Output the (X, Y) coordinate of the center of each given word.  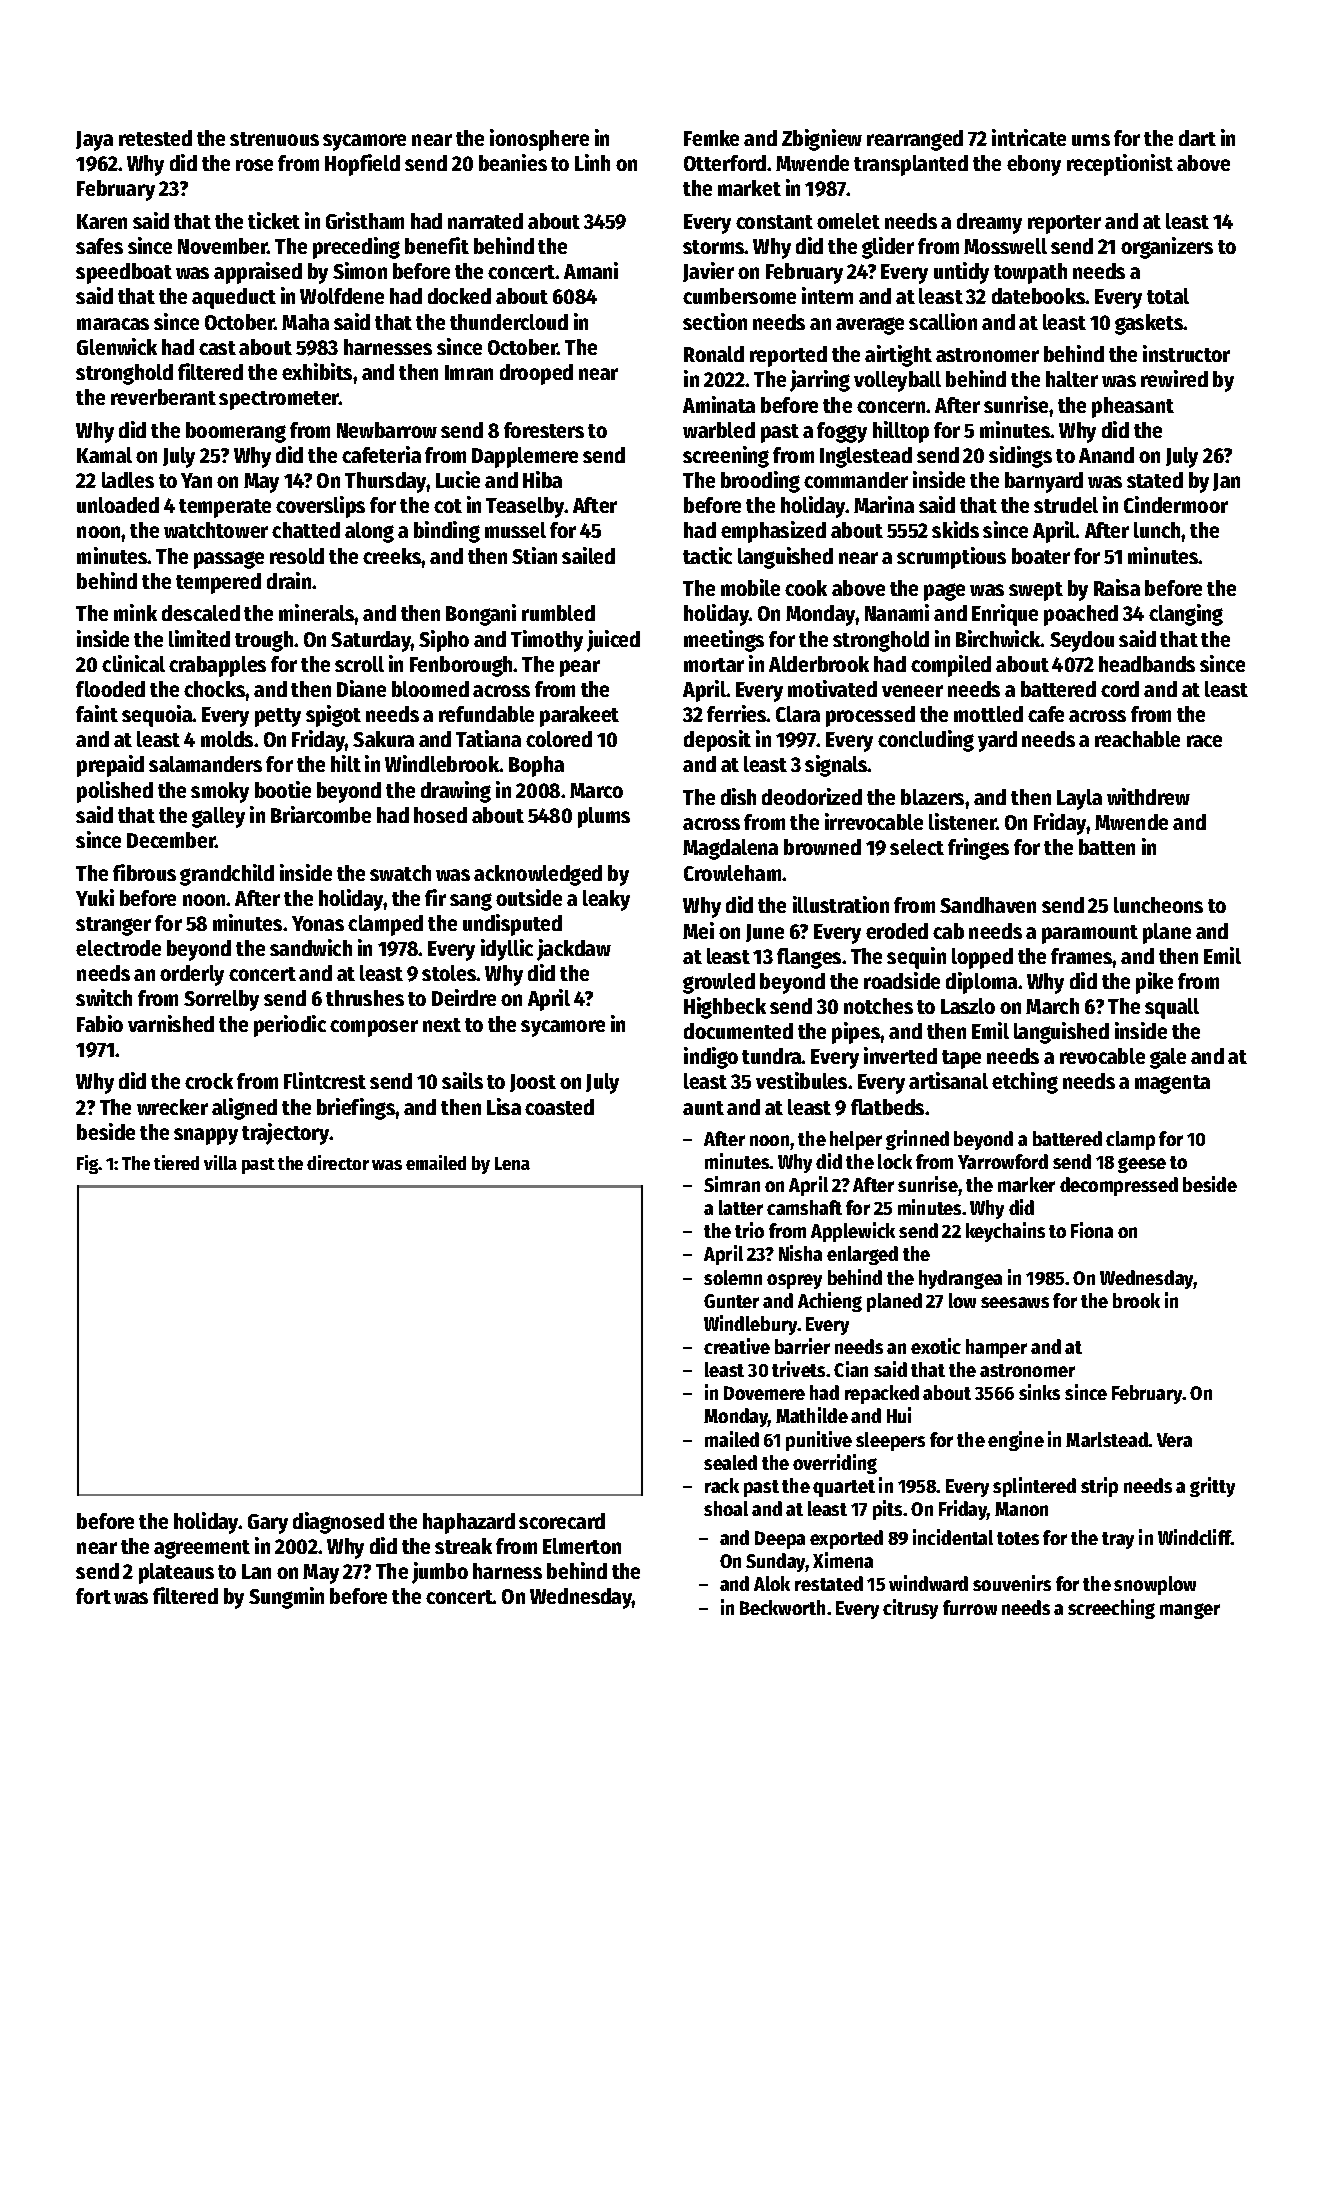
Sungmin (286, 1598)
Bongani (481, 615)
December (171, 840)
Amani (591, 270)
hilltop (901, 432)
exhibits (317, 371)
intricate (1029, 137)
